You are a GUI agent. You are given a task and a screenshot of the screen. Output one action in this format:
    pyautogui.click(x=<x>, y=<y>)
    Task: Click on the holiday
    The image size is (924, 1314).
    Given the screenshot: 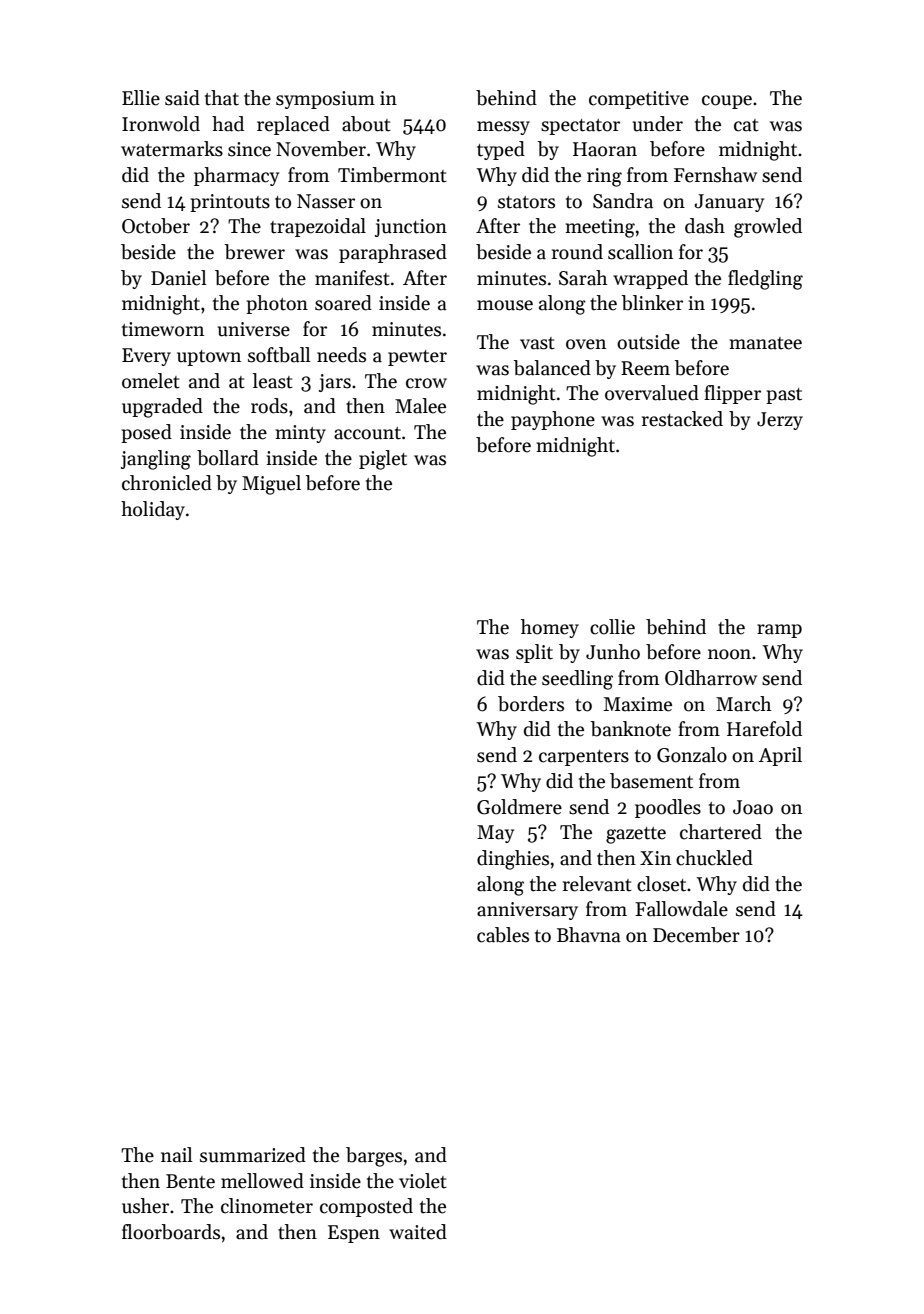 What is the action you would take?
    pyautogui.click(x=153, y=510)
